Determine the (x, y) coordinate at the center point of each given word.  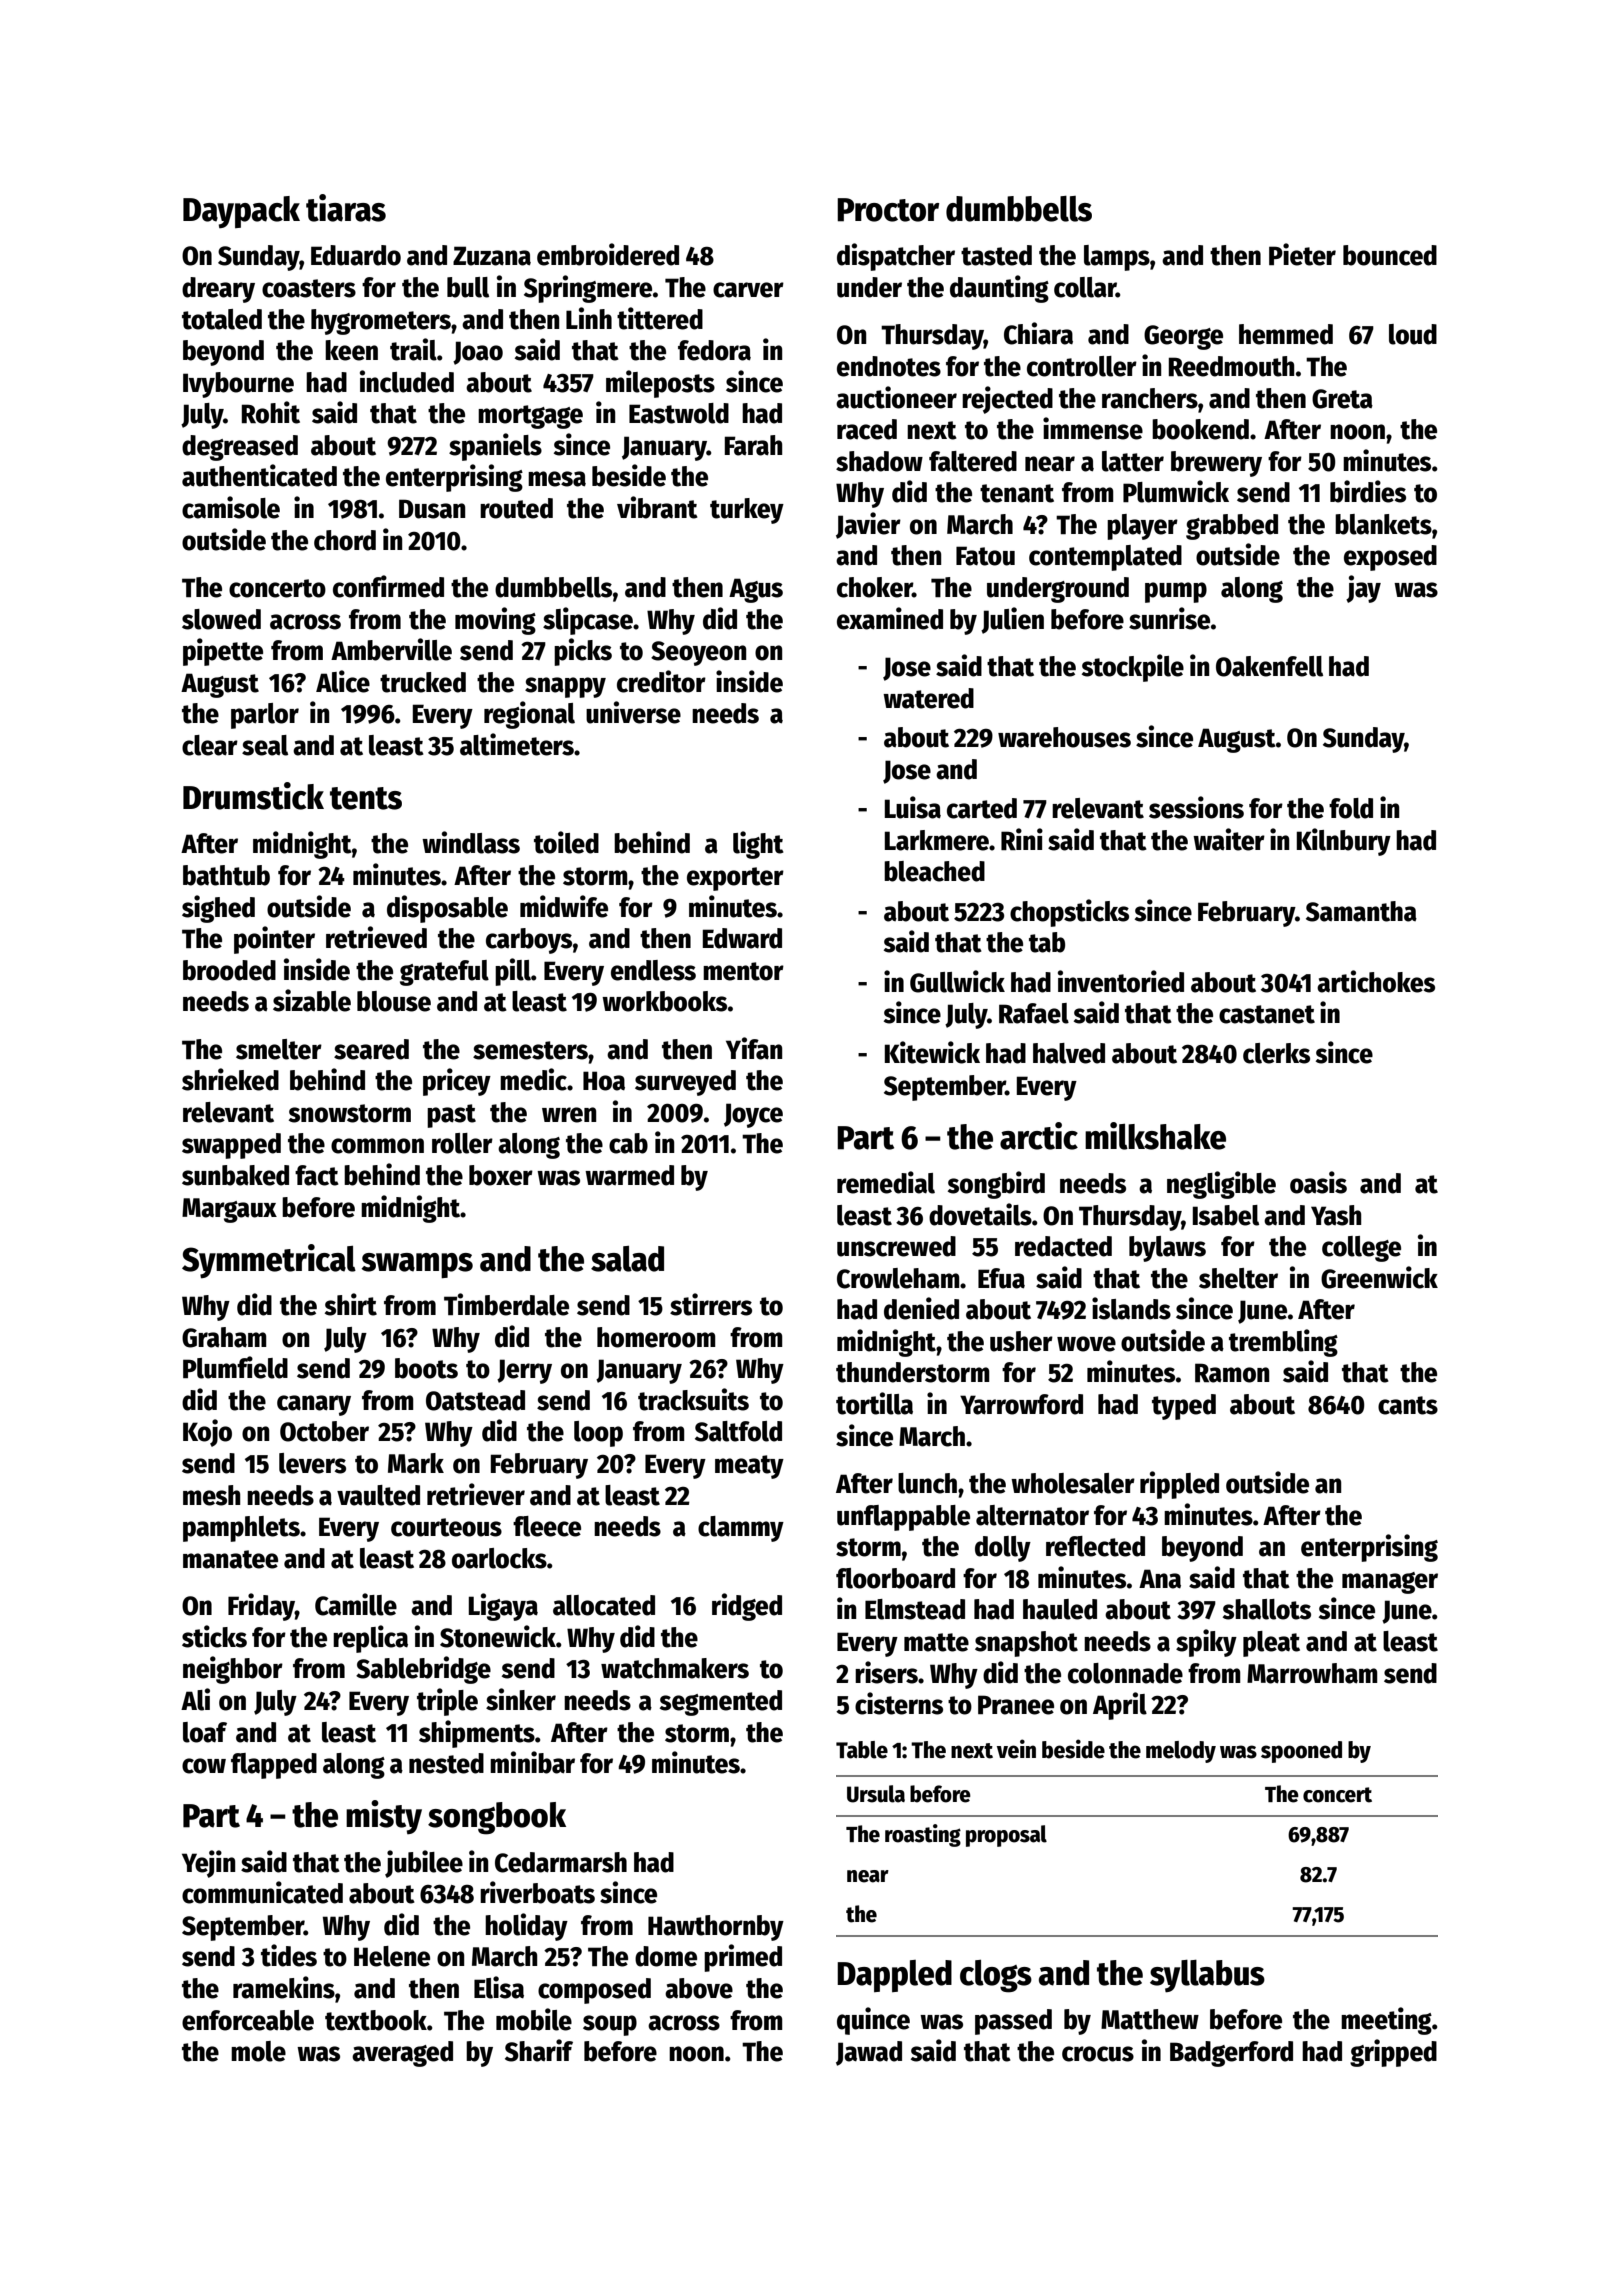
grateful (444, 973)
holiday (526, 1927)
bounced (1390, 255)
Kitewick (932, 1052)
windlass (471, 842)
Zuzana (492, 256)
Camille (356, 1604)
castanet (1267, 1014)
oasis (1318, 1182)
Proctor (888, 210)
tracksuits (693, 1399)
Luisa (913, 807)
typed (1184, 1407)
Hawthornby (716, 1928)
